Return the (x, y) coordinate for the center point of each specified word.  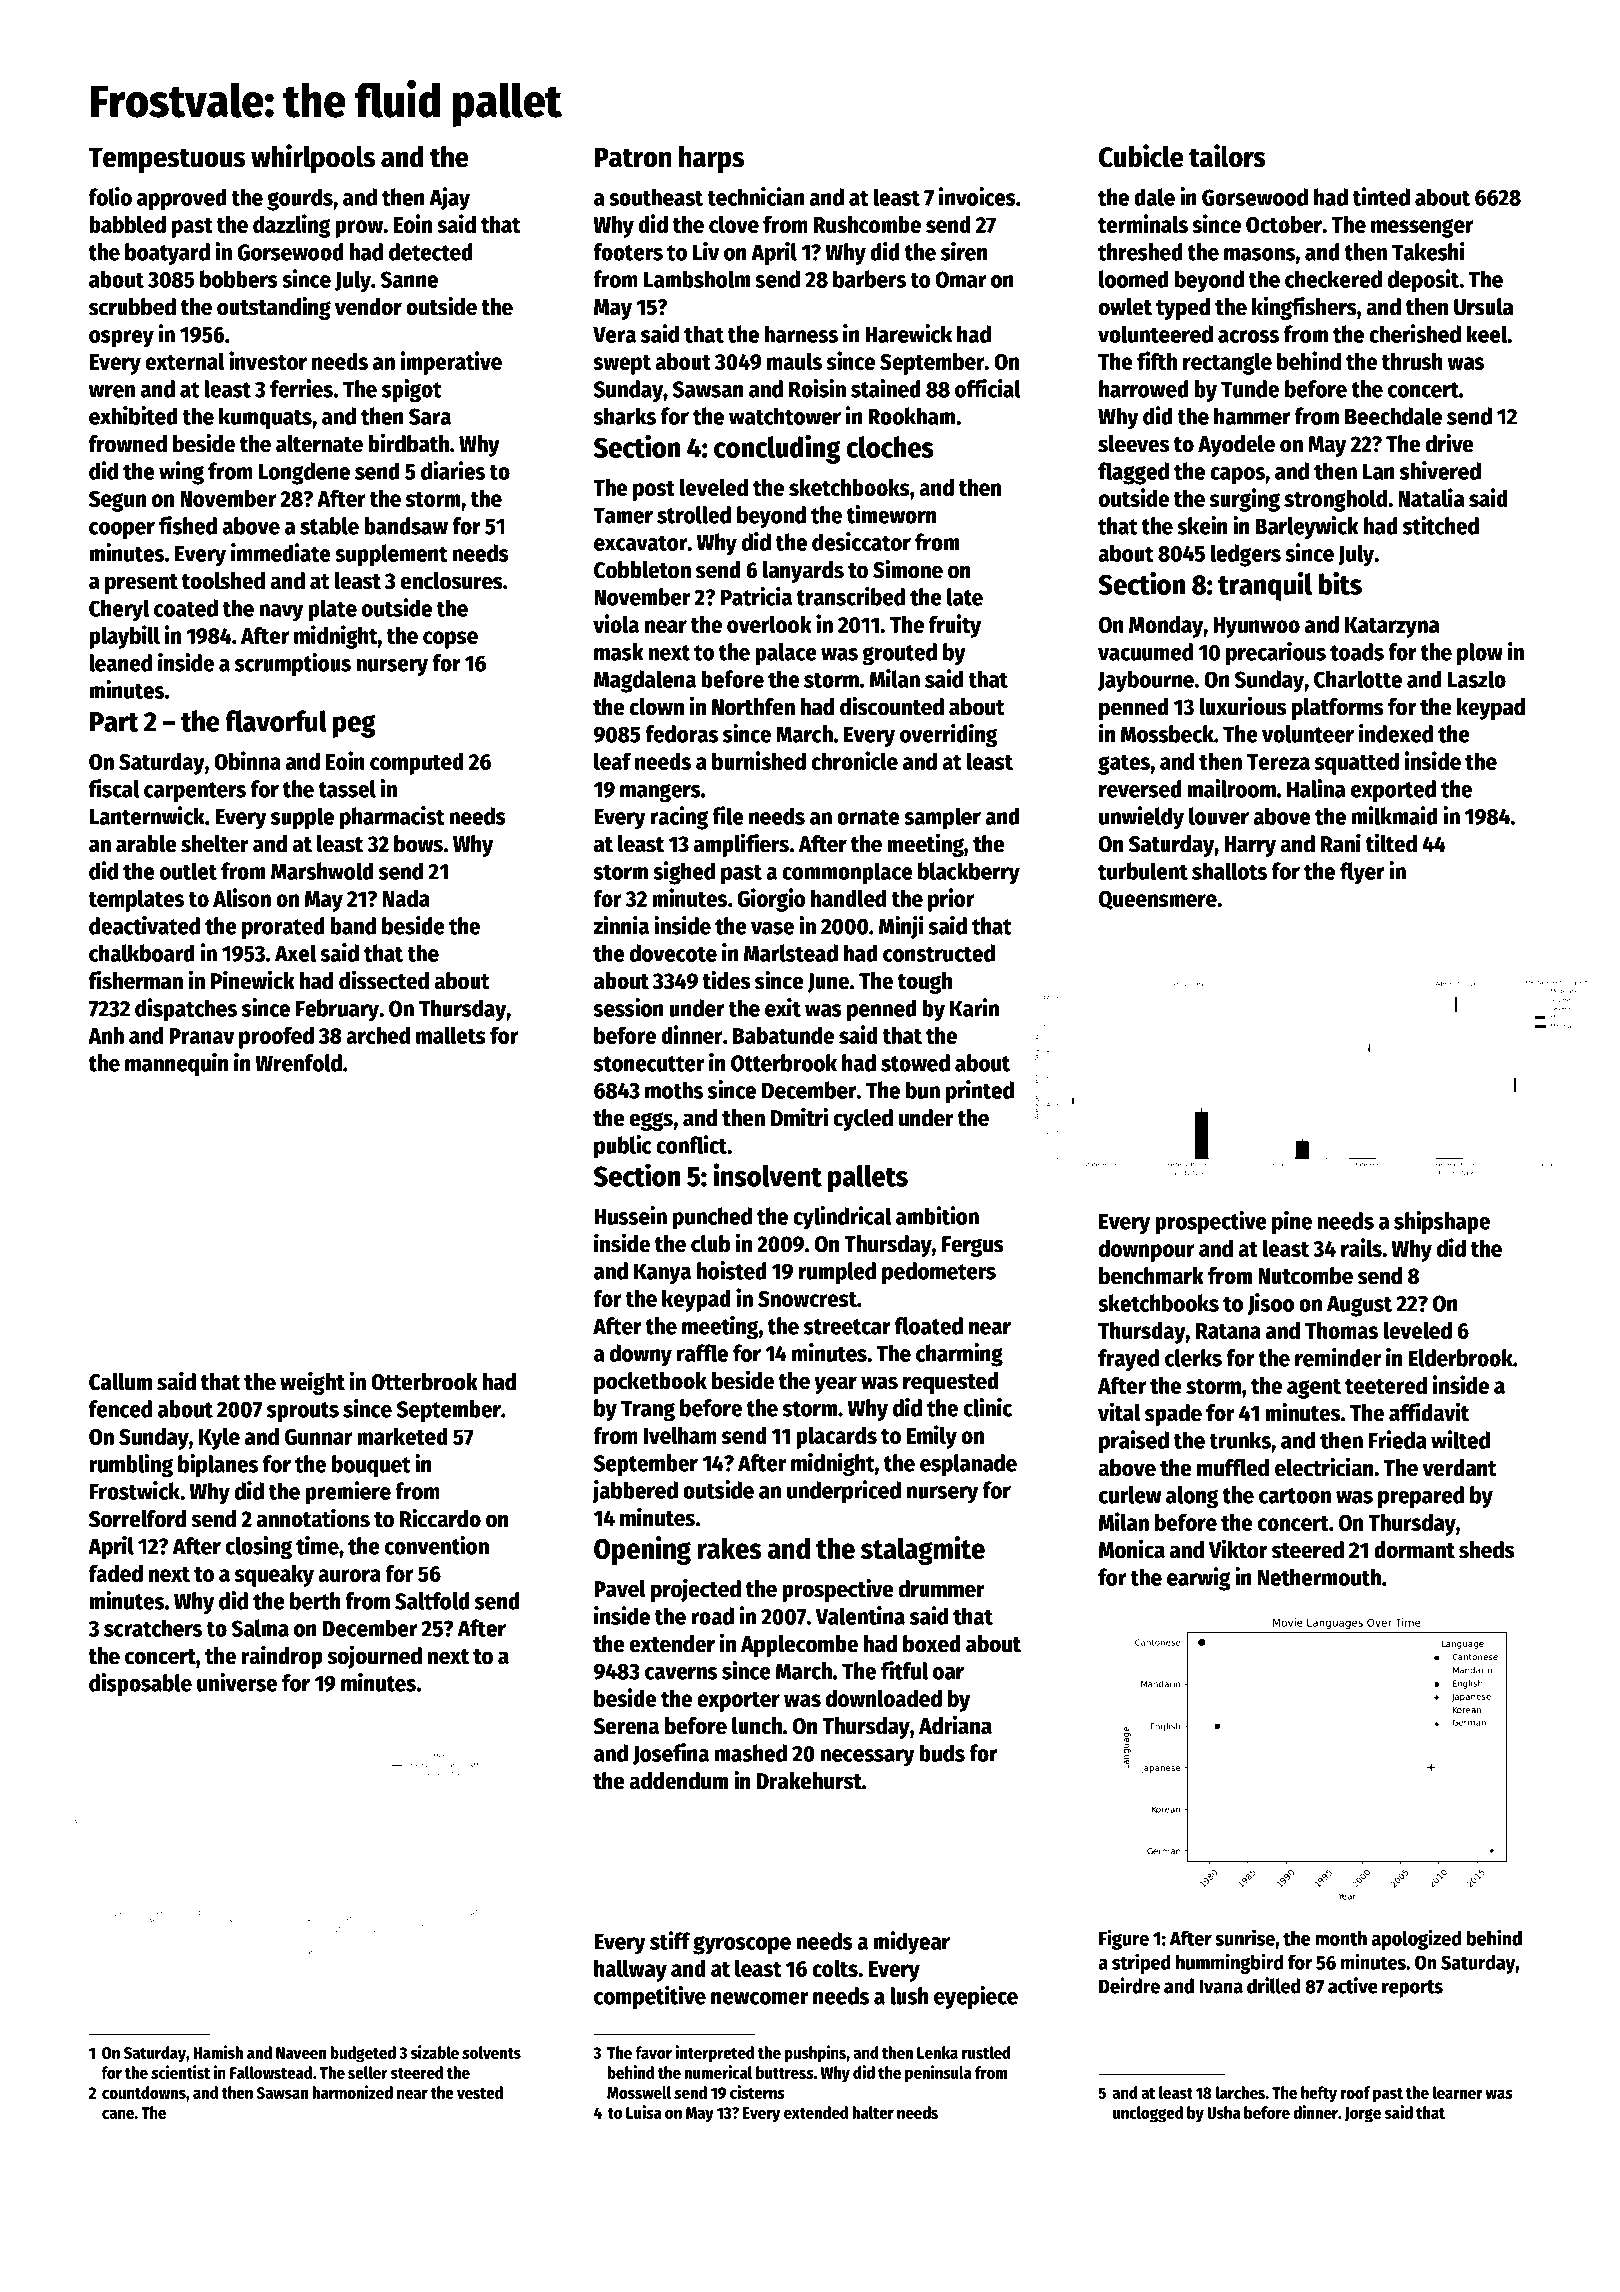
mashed (751, 1753)
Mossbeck (1167, 734)
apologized (1416, 1939)
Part (114, 722)
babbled (127, 224)
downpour (1146, 1250)
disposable (140, 1684)
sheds (1486, 1550)
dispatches (186, 1010)
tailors (1227, 156)
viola (616, 623)
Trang (648, 1411)
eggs (651, 1121)
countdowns (144, 2092)
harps (711, 159)
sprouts (303, 1412)
